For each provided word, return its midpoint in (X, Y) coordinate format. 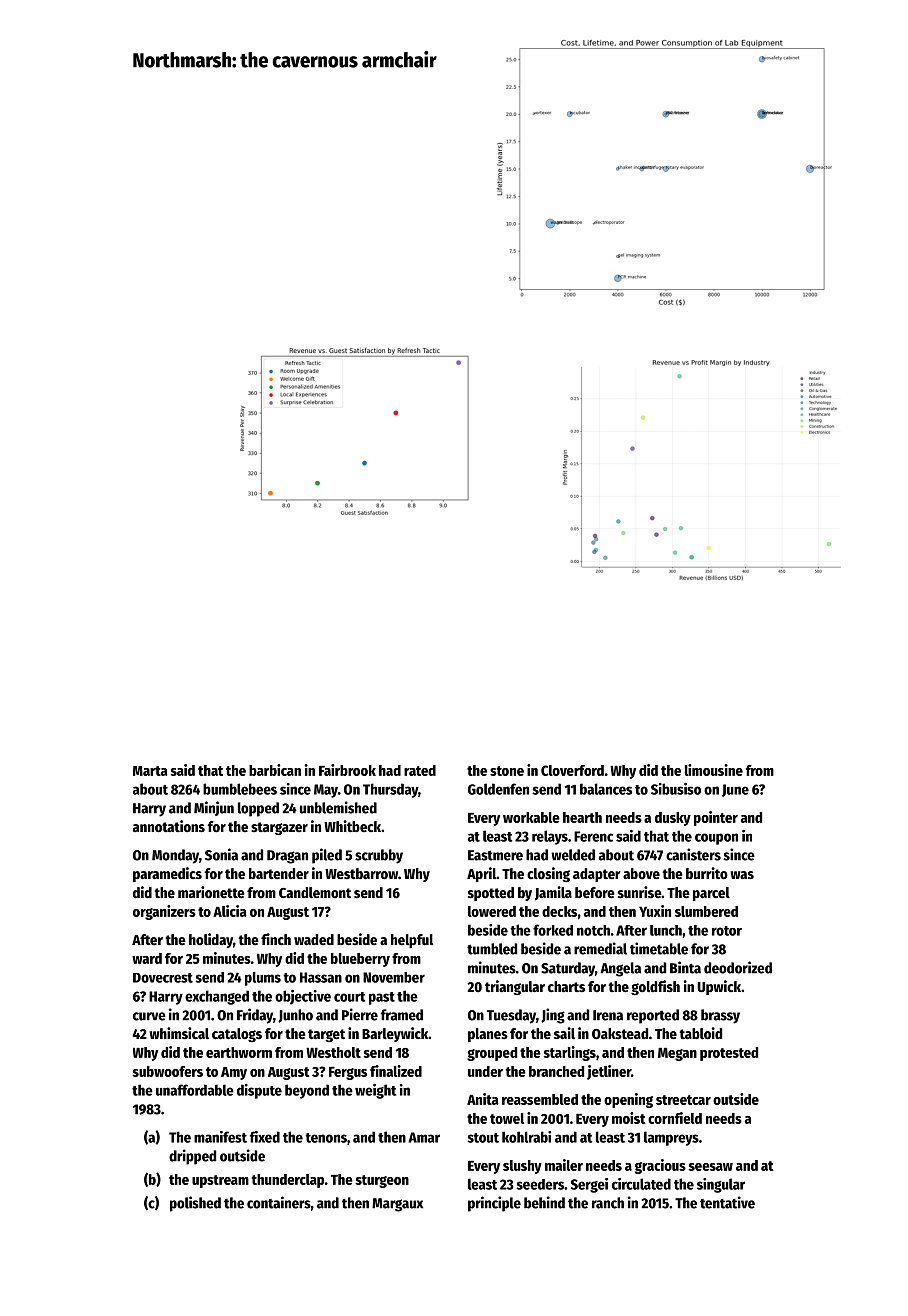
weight (375, 1091)
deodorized (738, 967)
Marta (150, 771)
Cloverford (572, 770)
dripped (192, 1157)
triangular (515, 987)
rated (420, 770)
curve (149, 1016)
